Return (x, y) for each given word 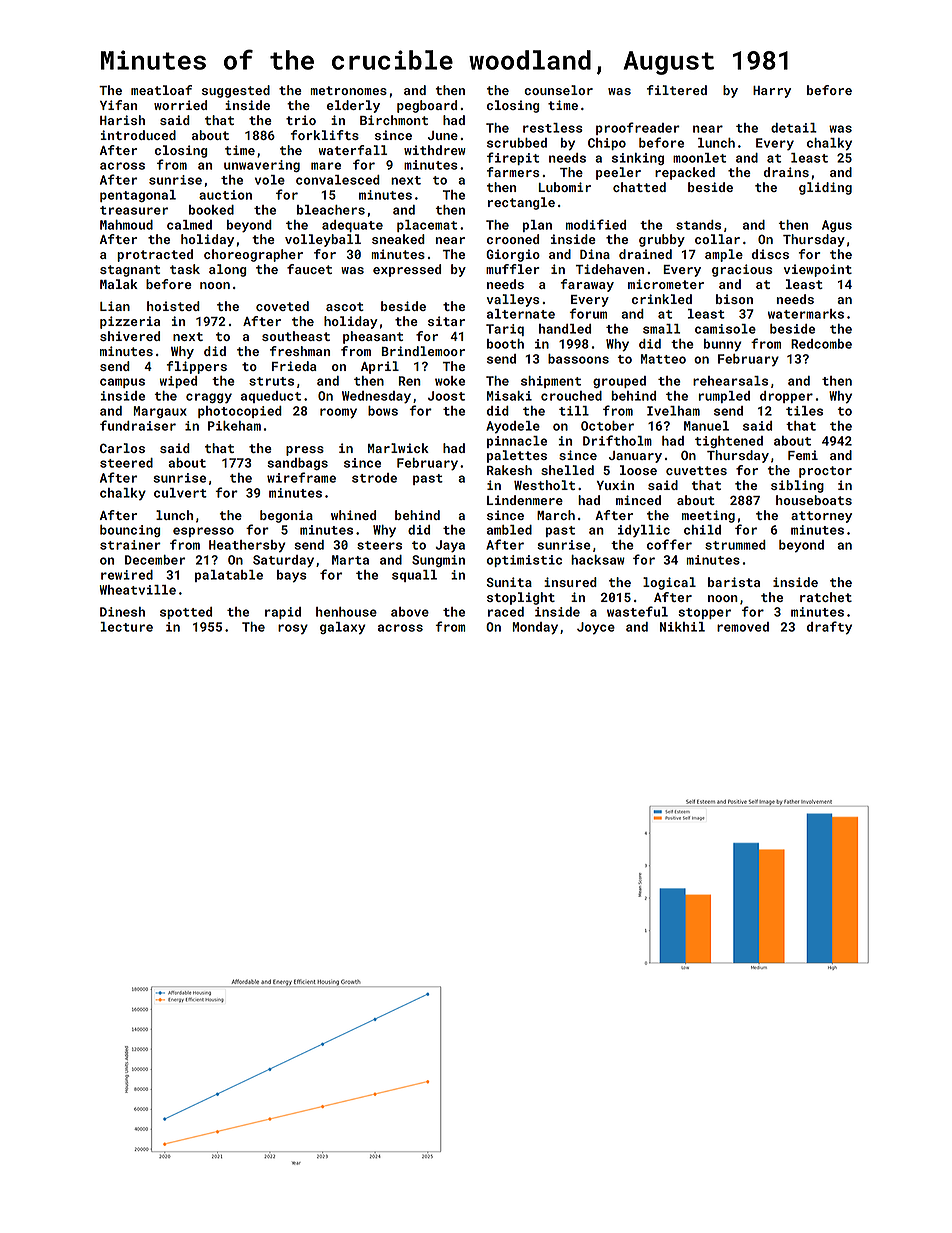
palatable (229, 576)
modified (596, 224)
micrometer (666, 284)
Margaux (160, 412)
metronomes (349, 90)
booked (211, 210)
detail (794, 128)
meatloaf (161, 90)
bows (383, 411)
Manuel (706, 426)
